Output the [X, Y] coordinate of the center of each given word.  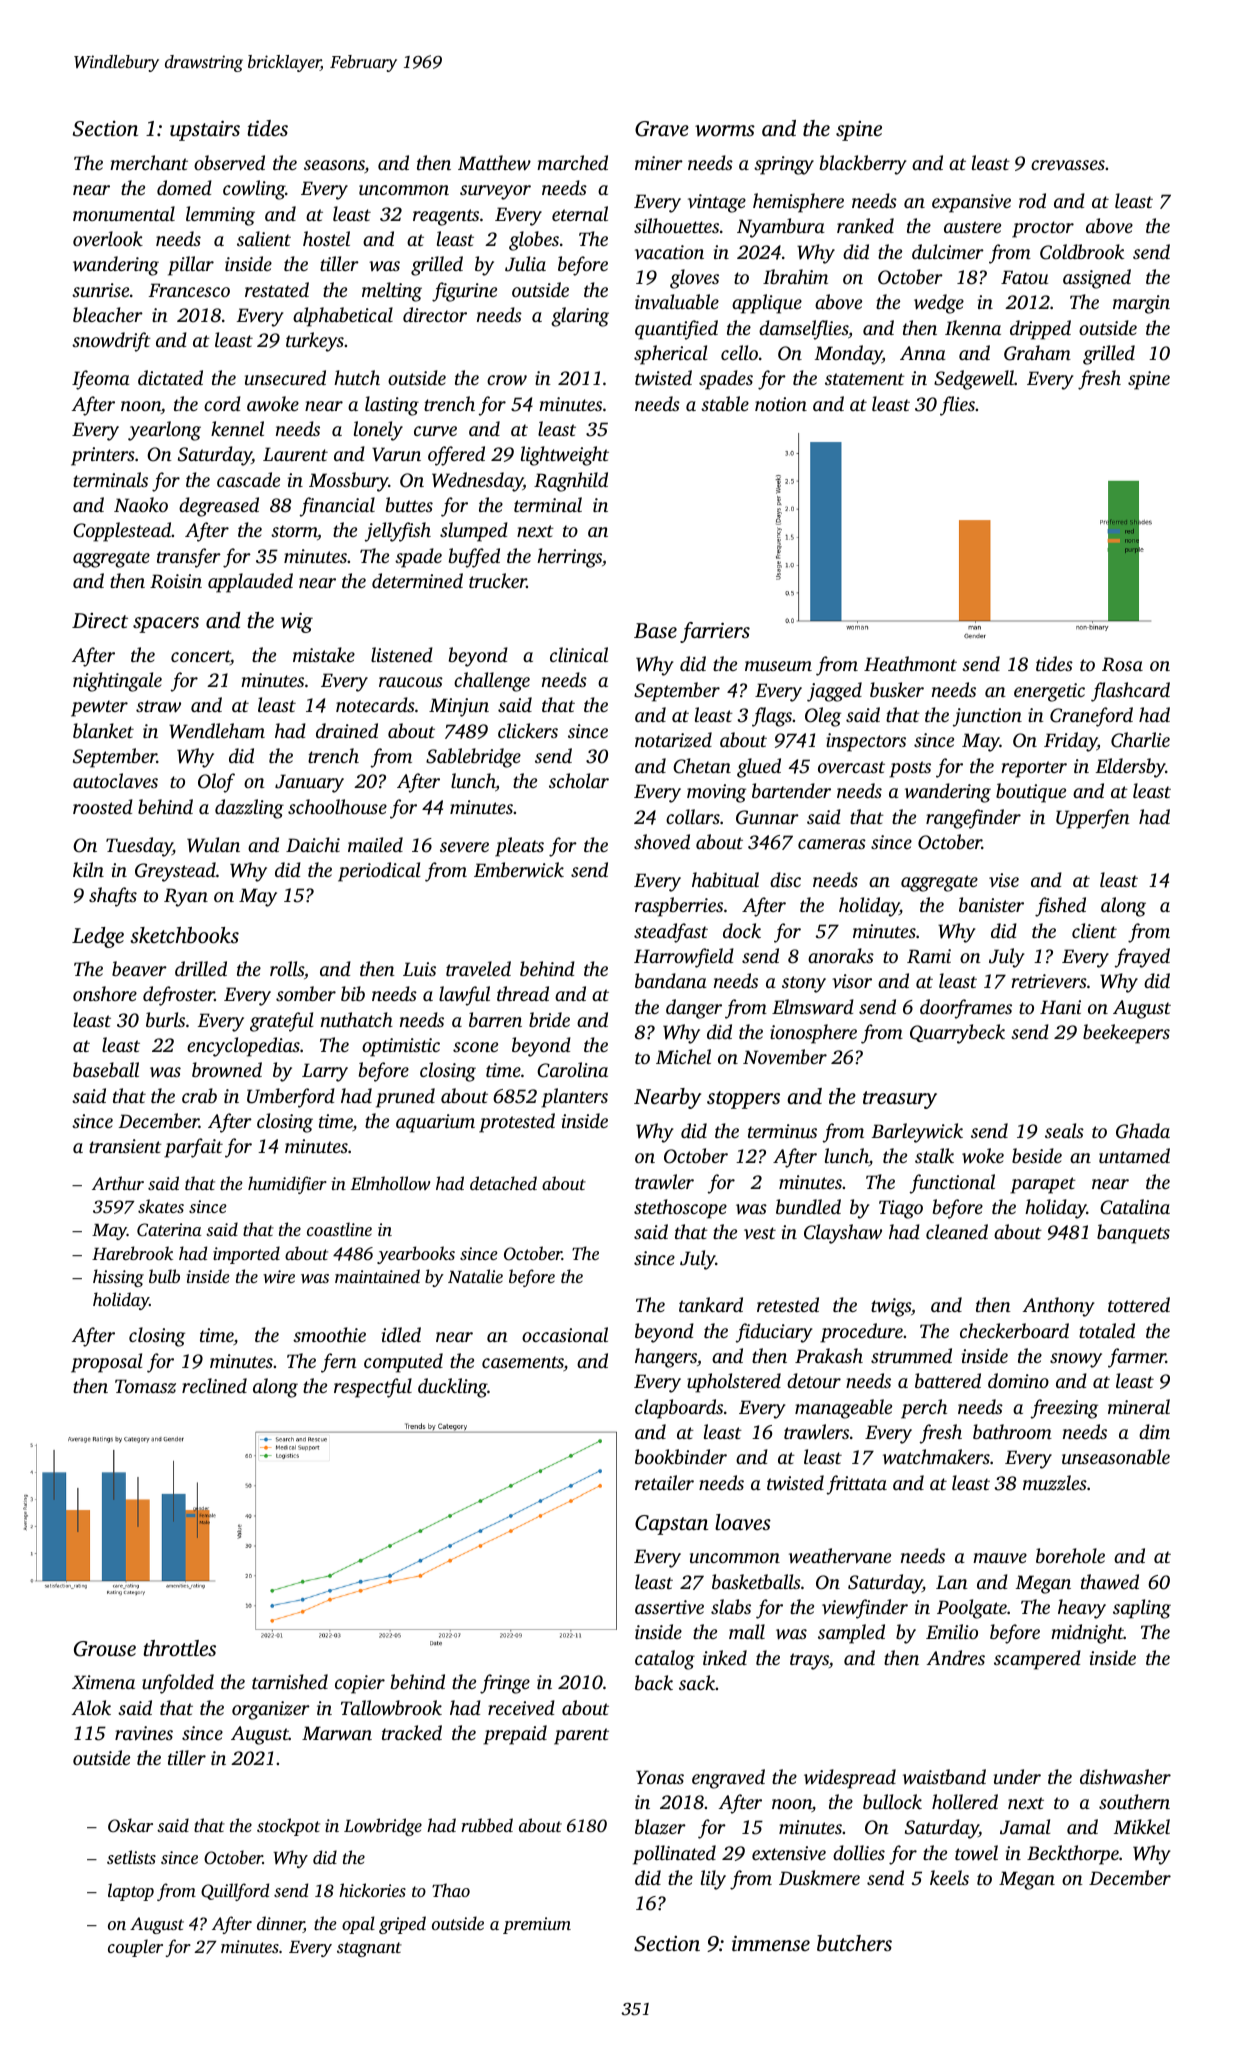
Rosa [1122, 664]
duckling [452, 1388]
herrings [569, 558]
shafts [113, 897]
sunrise [100, 290]
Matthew [494, 163]
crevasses [1068, 165]
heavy [1082, 1609]
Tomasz [145, 1386]
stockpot [288, 1827]
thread [523, 993]
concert [201, 657]
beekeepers [1126, 1034]
